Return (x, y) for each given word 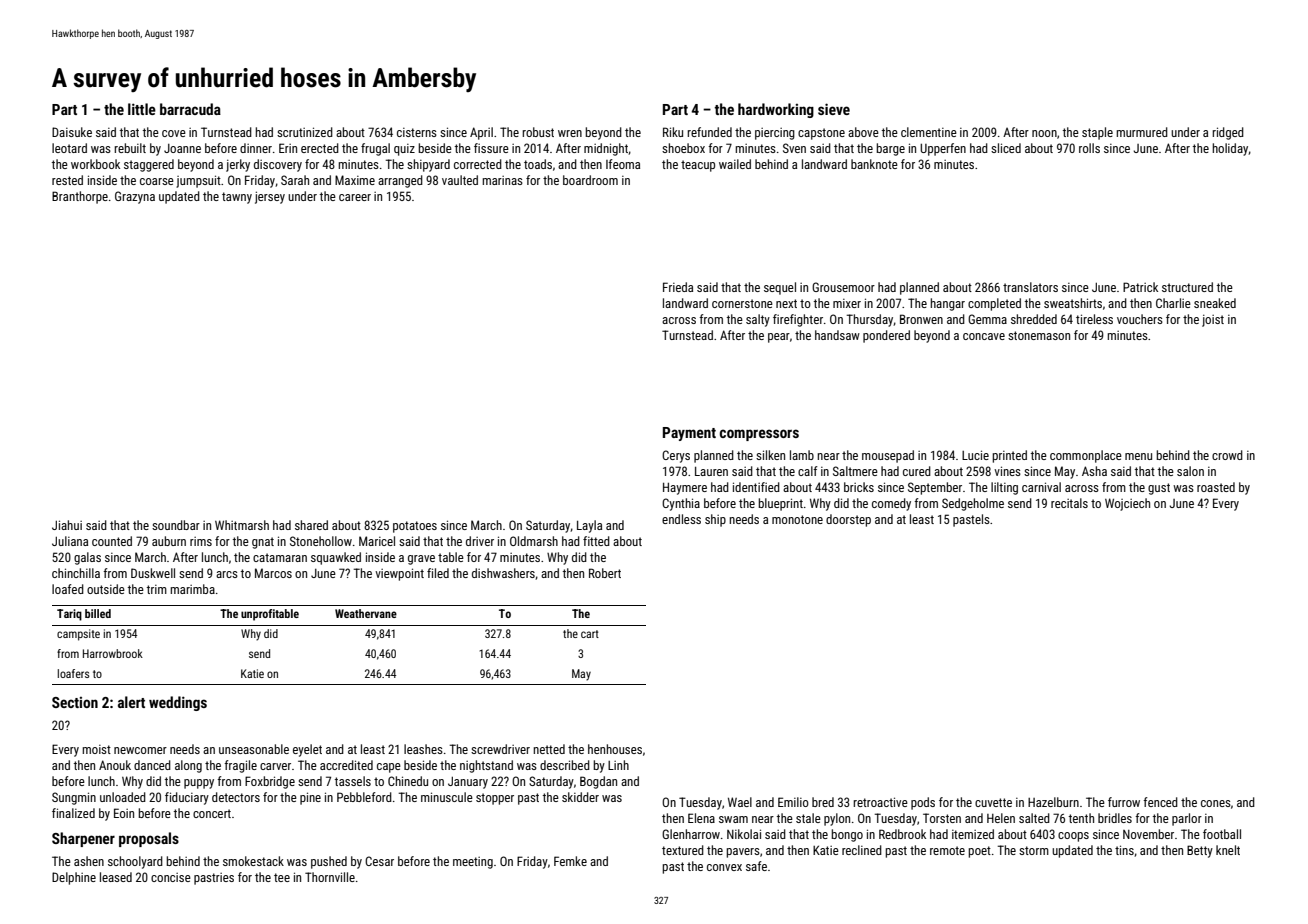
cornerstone (742, 303)
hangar (947, 304)
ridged (1228, 133)
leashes (423, 749)
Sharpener (83, 839)
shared (311, 525)
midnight (606, 149)
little (142, 109)
